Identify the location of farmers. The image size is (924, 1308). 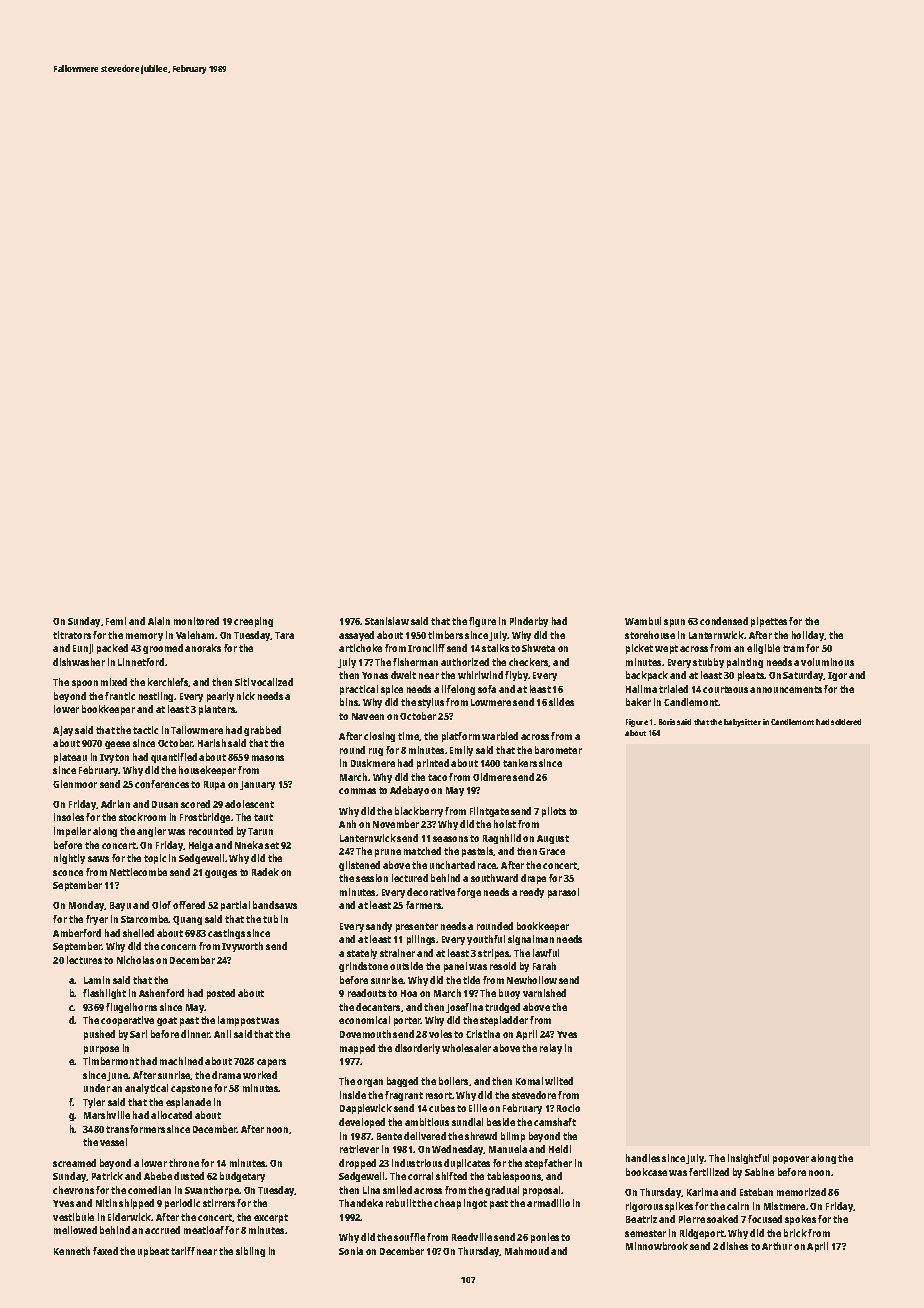
(424, 905).
